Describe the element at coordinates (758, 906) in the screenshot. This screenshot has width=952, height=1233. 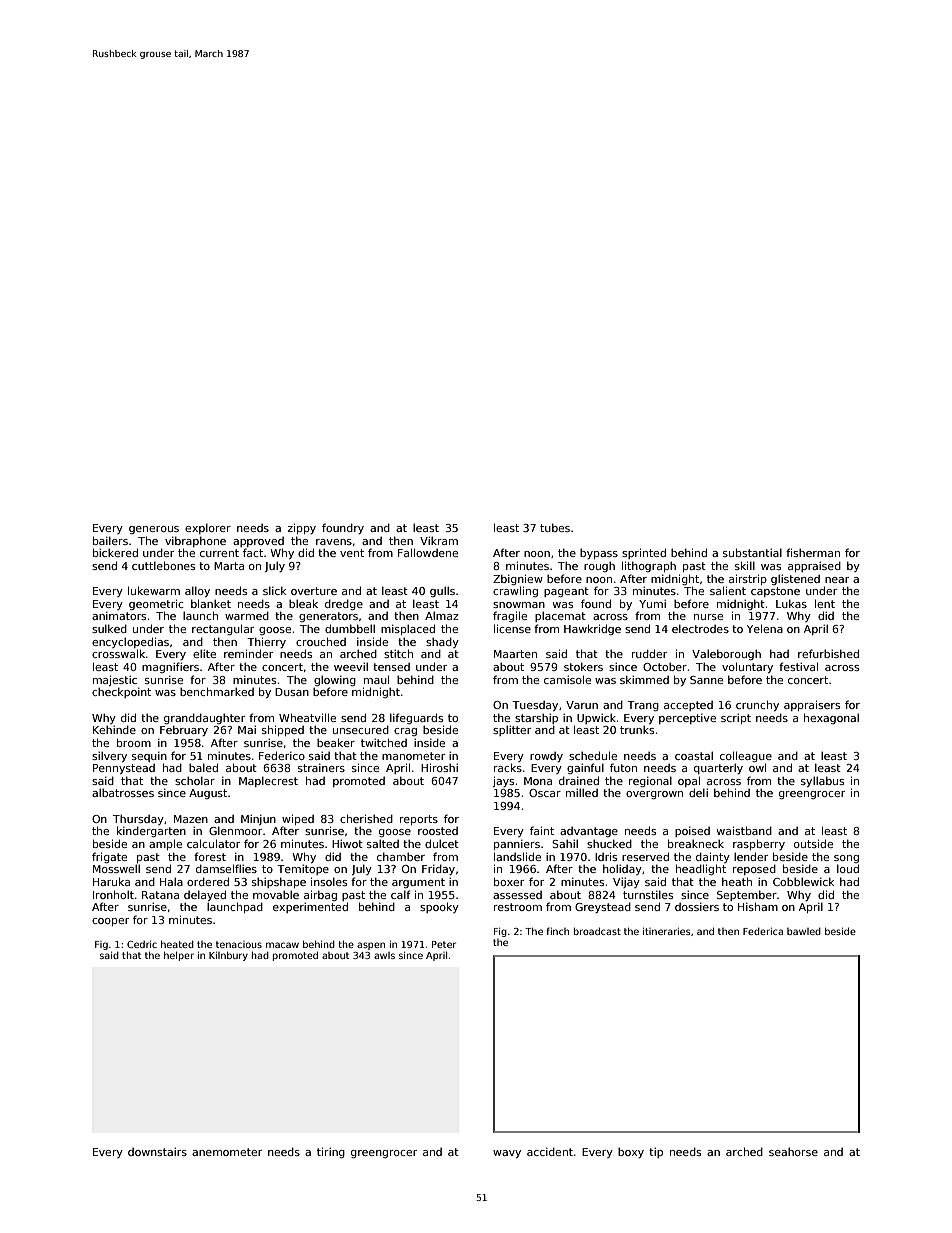
I see `Hisham` at that location.
